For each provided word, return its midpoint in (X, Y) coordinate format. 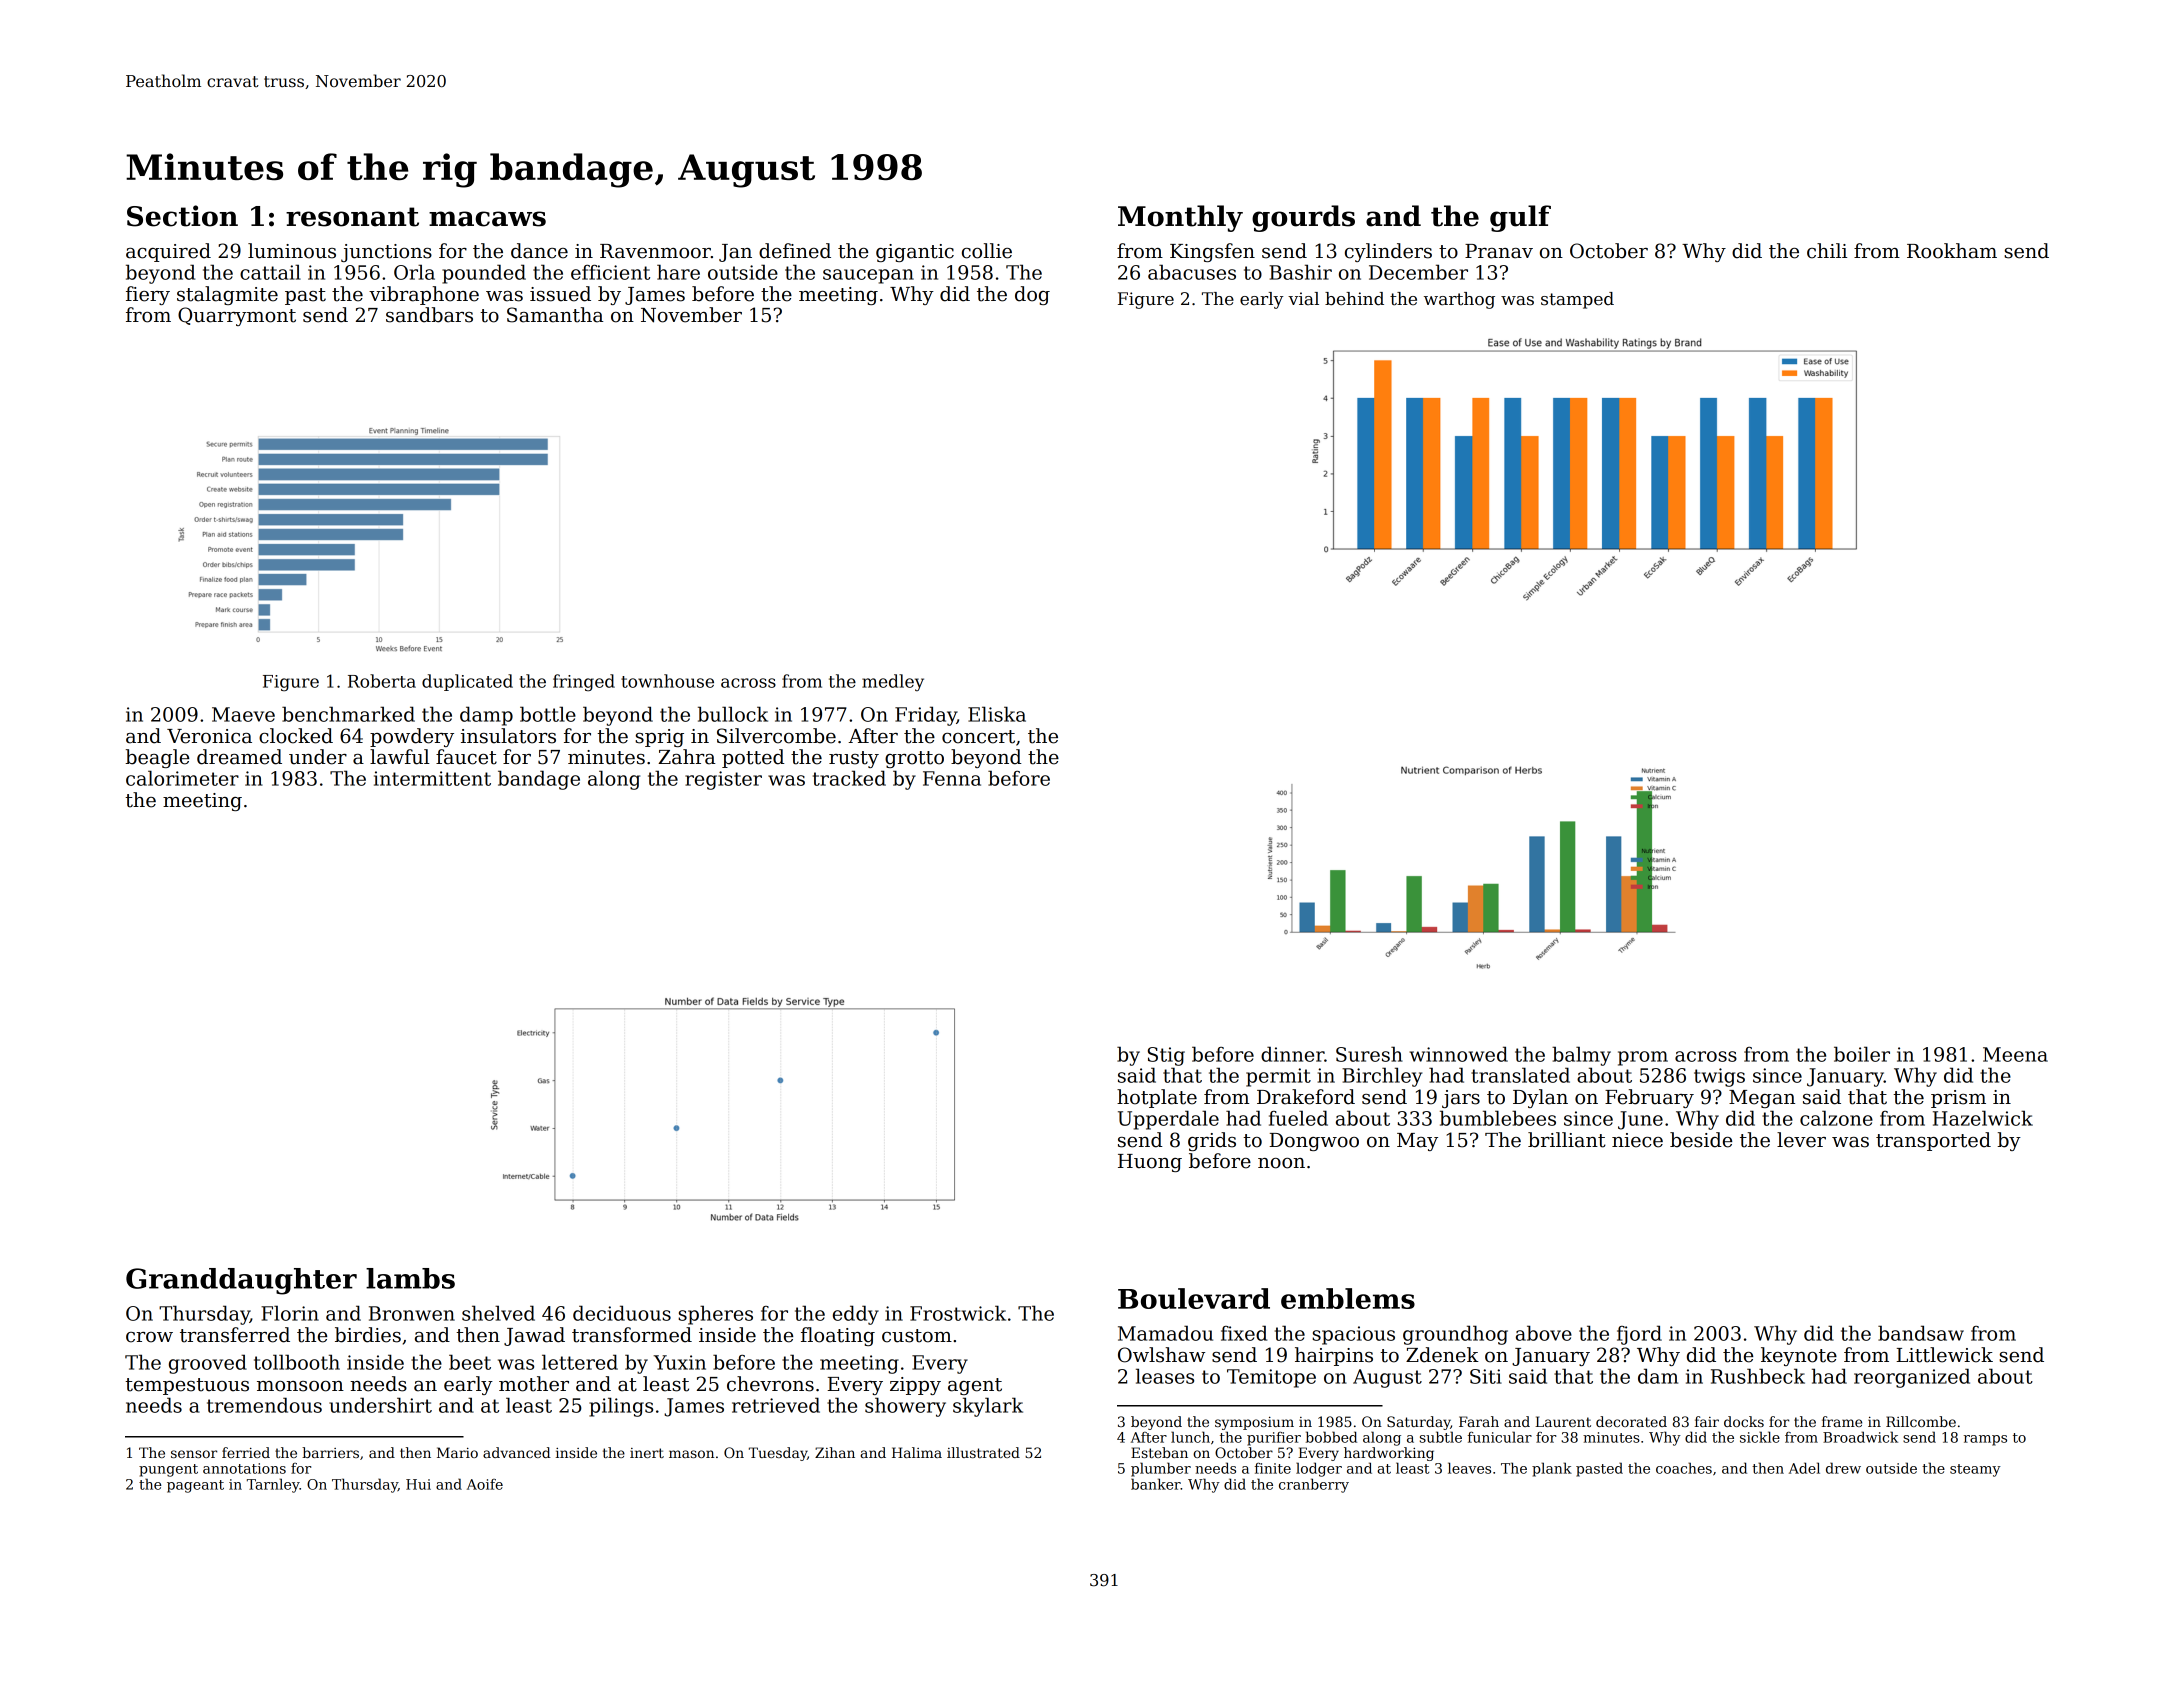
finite (1273, 1468)
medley (893, 682)
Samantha (555, 315)
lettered (580, 1362)
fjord (1639, 1335)
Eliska (997, 714)
